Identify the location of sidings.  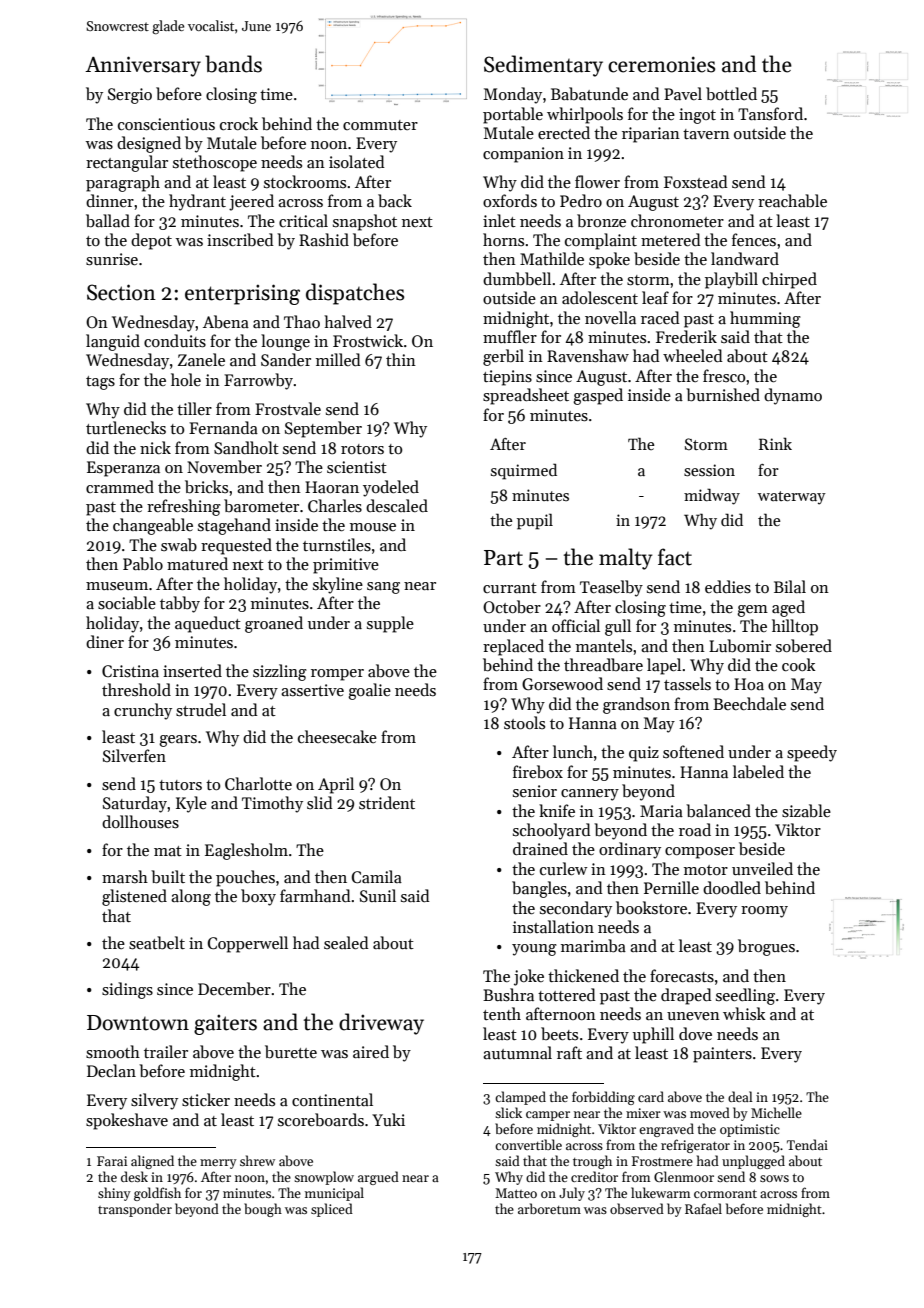
(127, 990).
